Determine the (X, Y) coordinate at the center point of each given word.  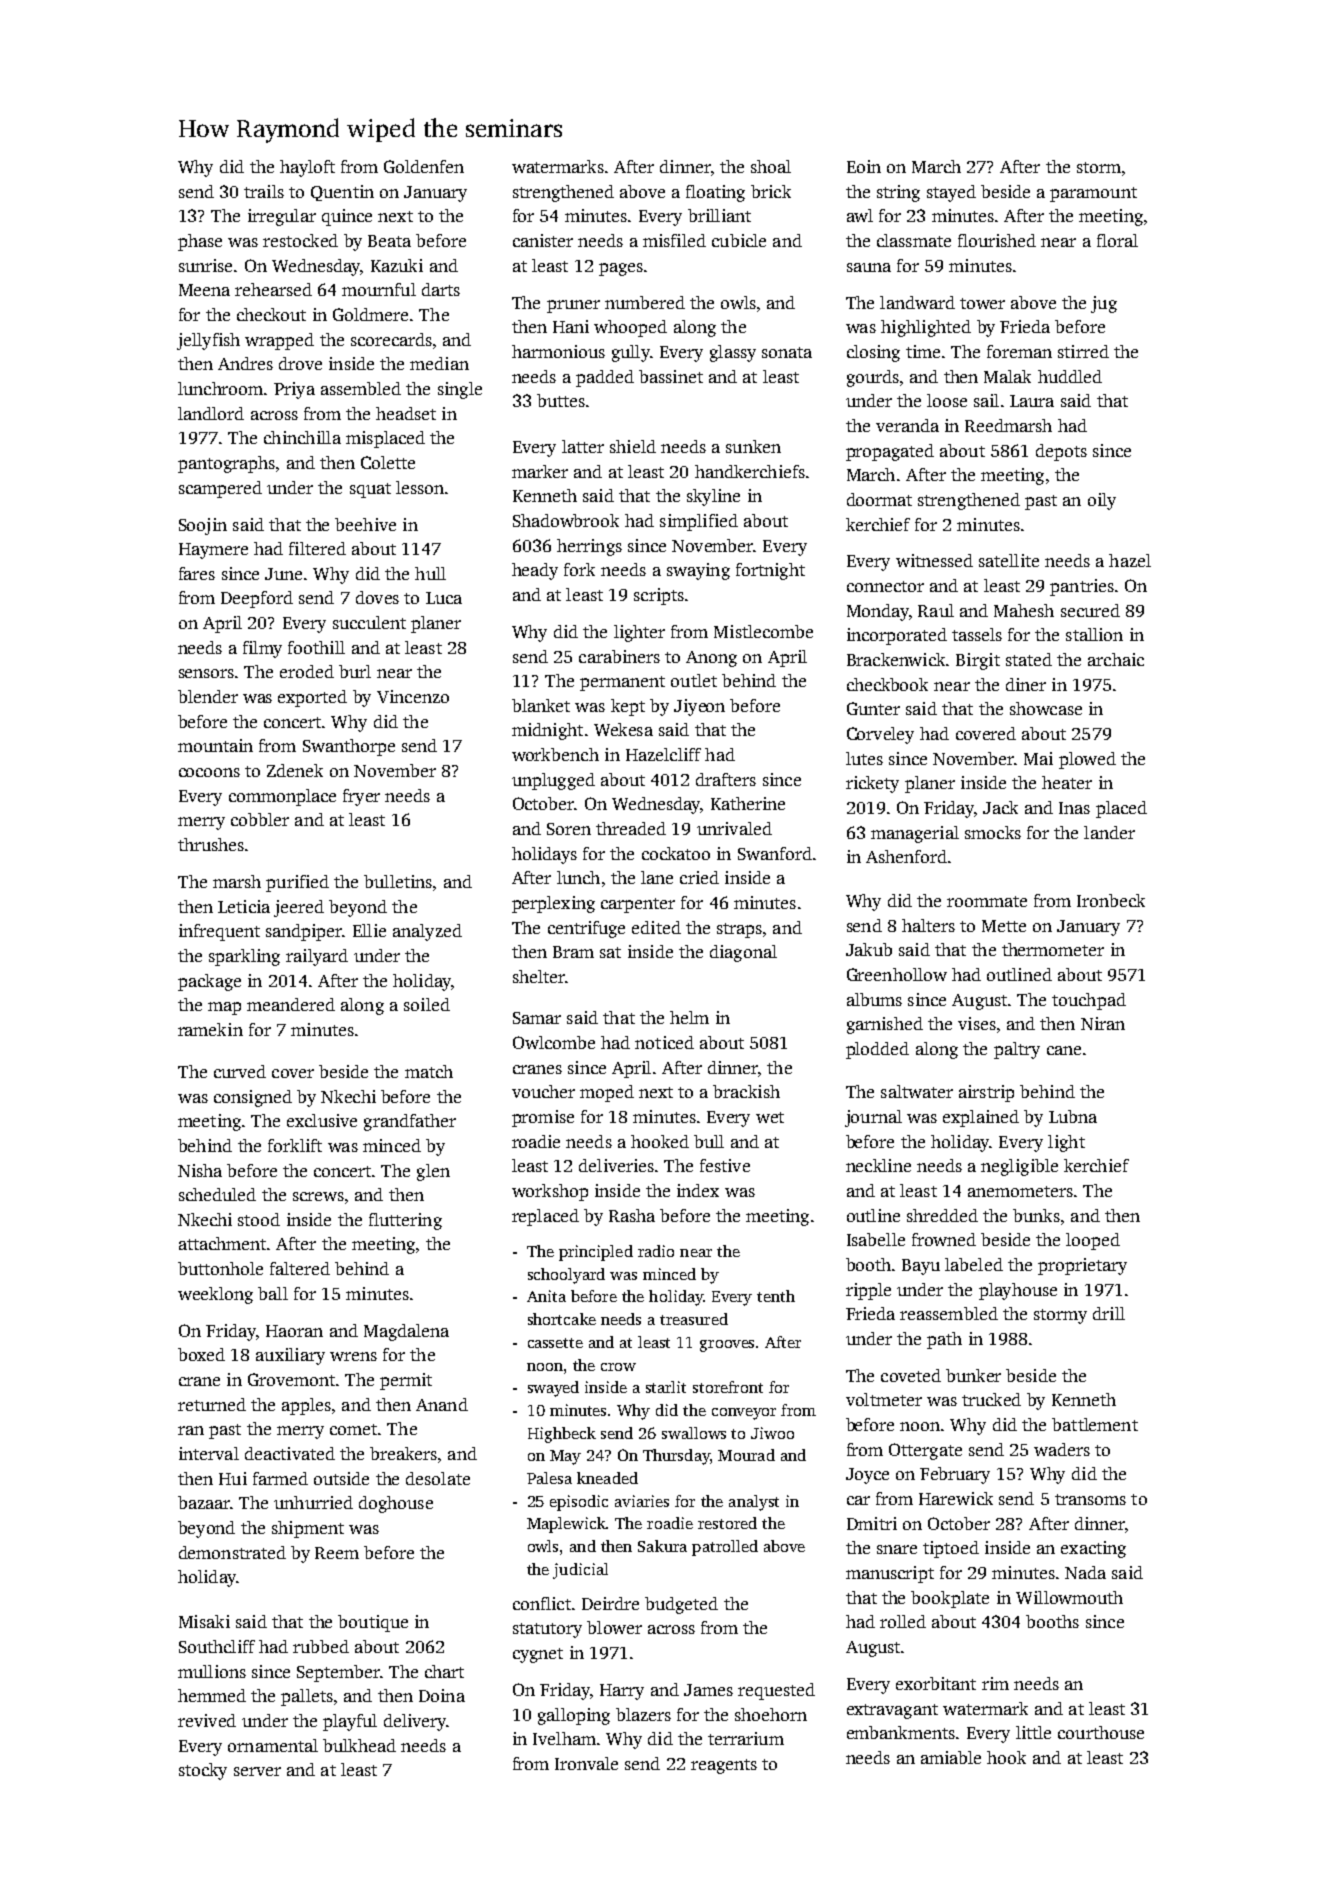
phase (200, 242)
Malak (1007, 376)
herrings (589, 547)
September (338, 1673)
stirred (1083, 351)
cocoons (209, 772)
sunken (753, 446)
